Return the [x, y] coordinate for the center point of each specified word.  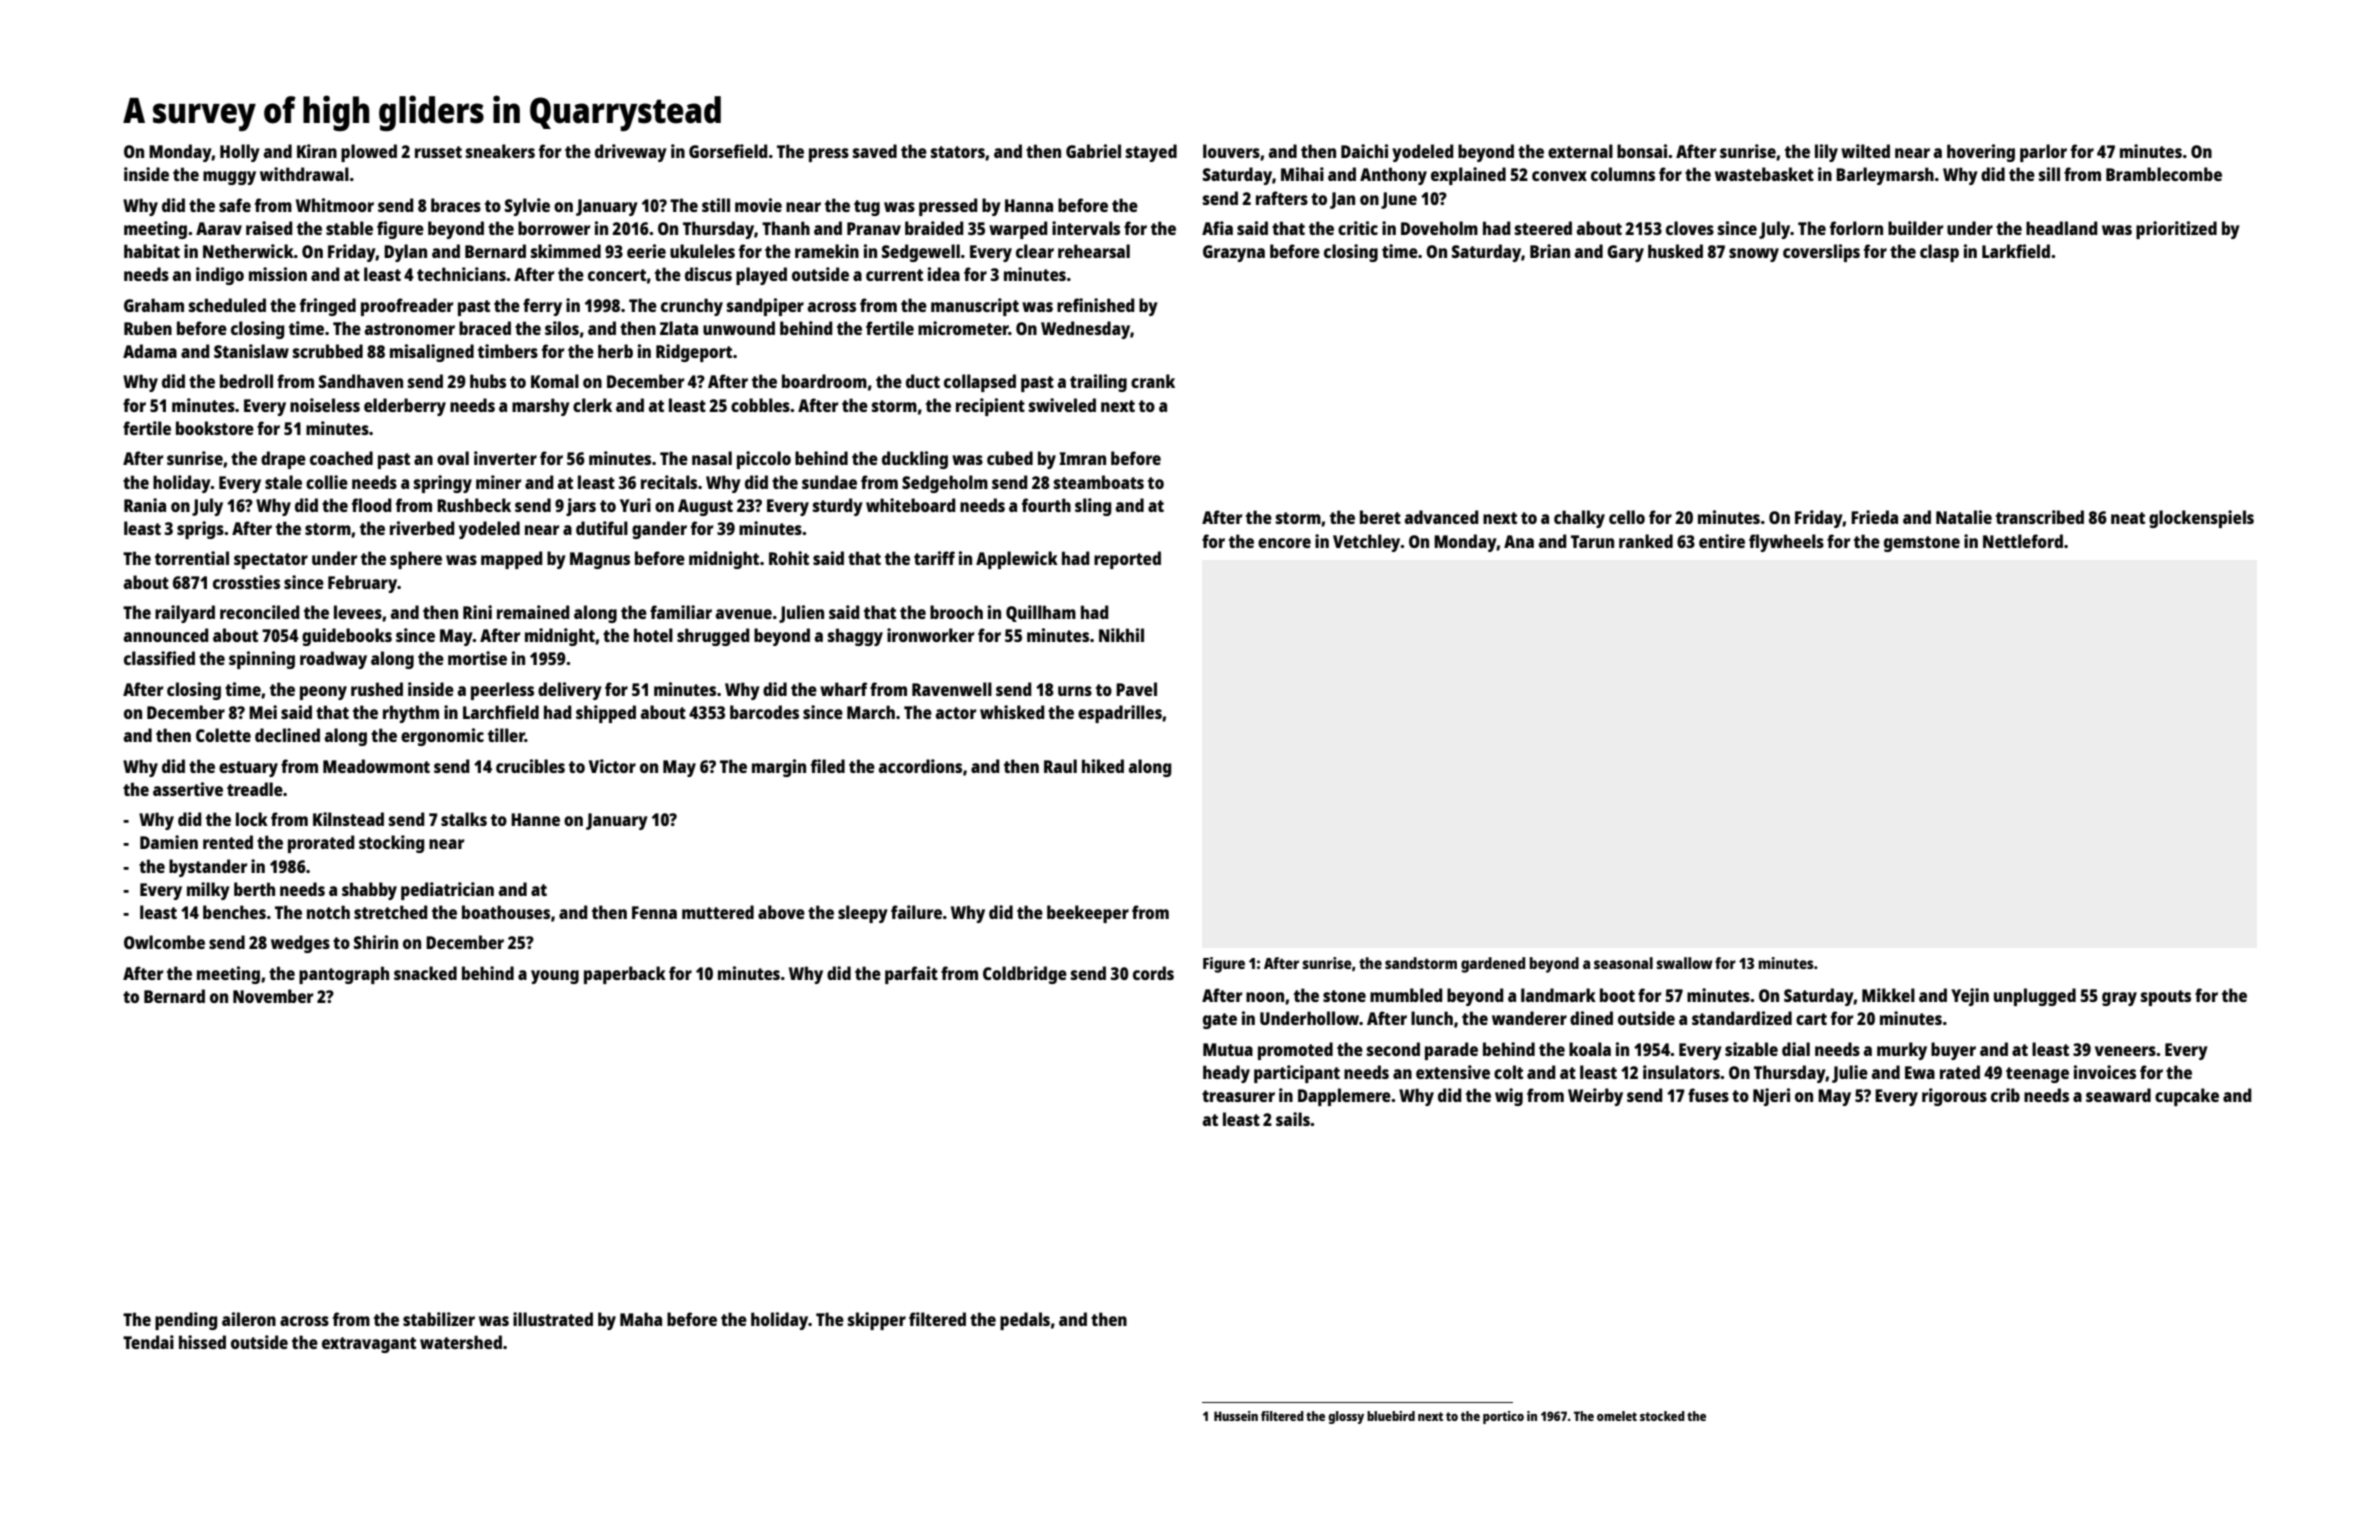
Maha [641, 1319]
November [273, 996]
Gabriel [1093, 151]
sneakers [500, 151]
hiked [1103, 766]
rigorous [1954, 1097]
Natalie [1964, 517]
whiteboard [911, 505]
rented [228, 842]
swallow [1684, 963]
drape [283, 460]
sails [1293, 1119]
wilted [1865, 151]
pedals [1025, 1321]
